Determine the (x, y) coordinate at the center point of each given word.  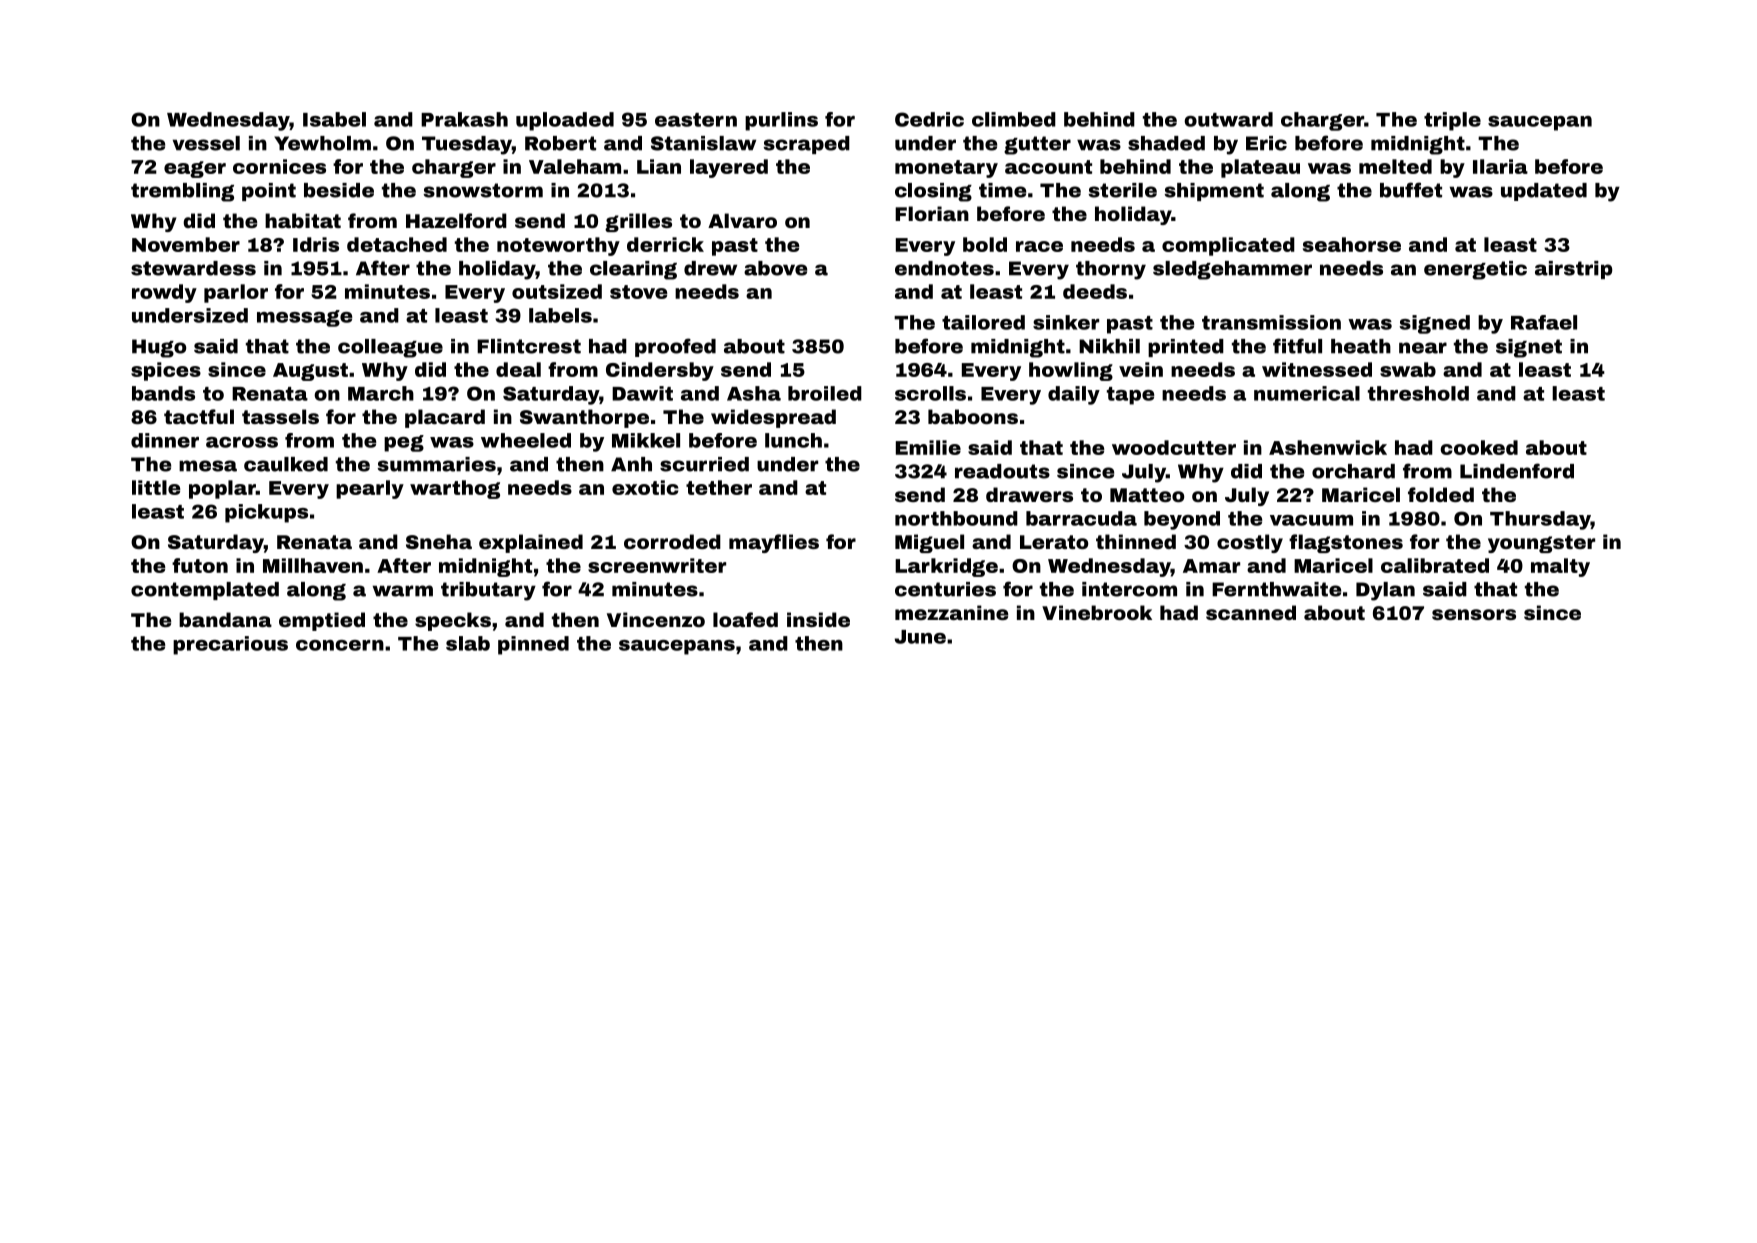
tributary (488, 591)
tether (719, 487)
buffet (1411, 190)
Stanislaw (703, 143)
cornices (279, 166)
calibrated (1435, 565)
